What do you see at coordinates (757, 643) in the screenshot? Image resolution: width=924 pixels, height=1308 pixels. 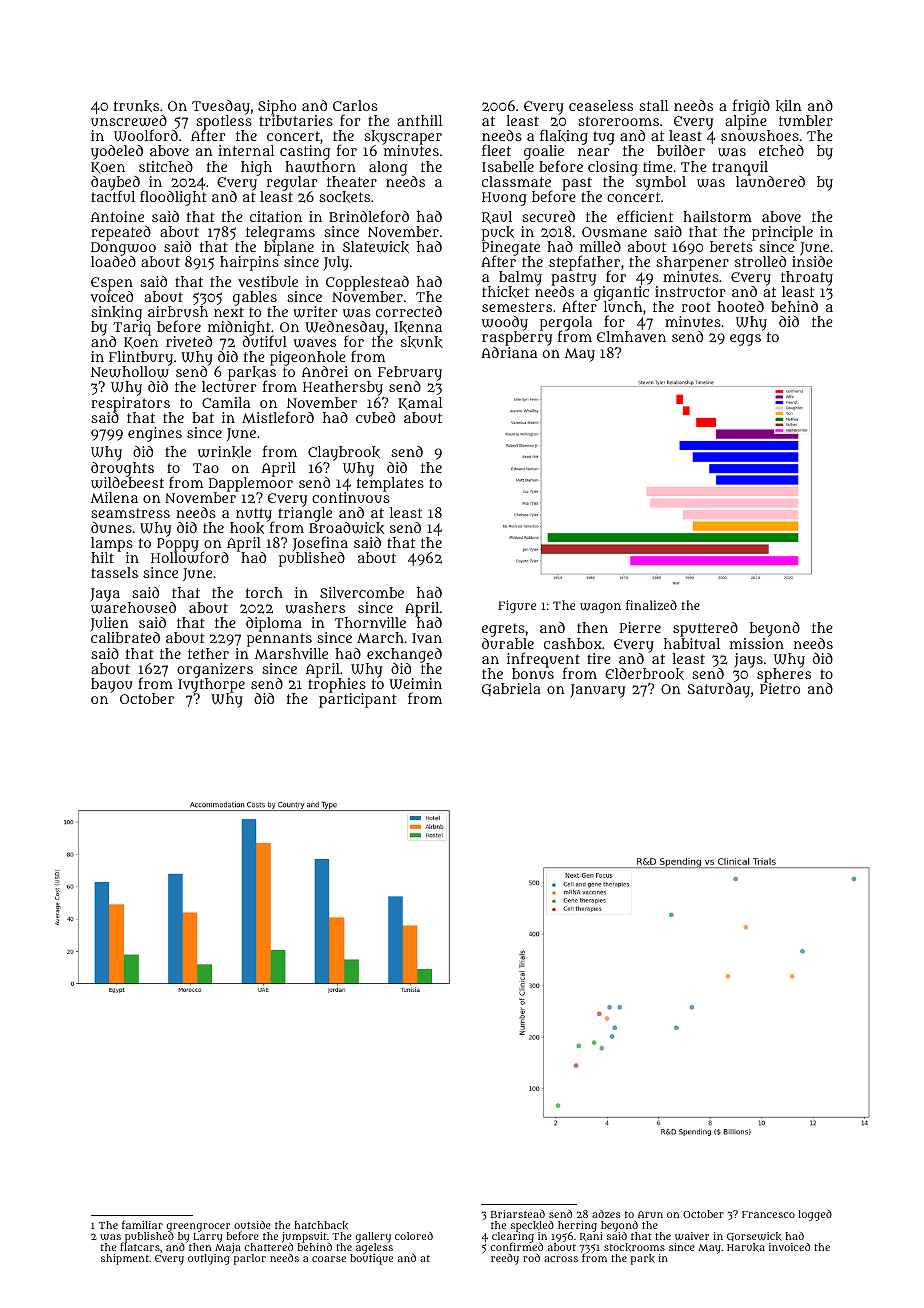 I see `mission` at bounding box center [757, 643].
